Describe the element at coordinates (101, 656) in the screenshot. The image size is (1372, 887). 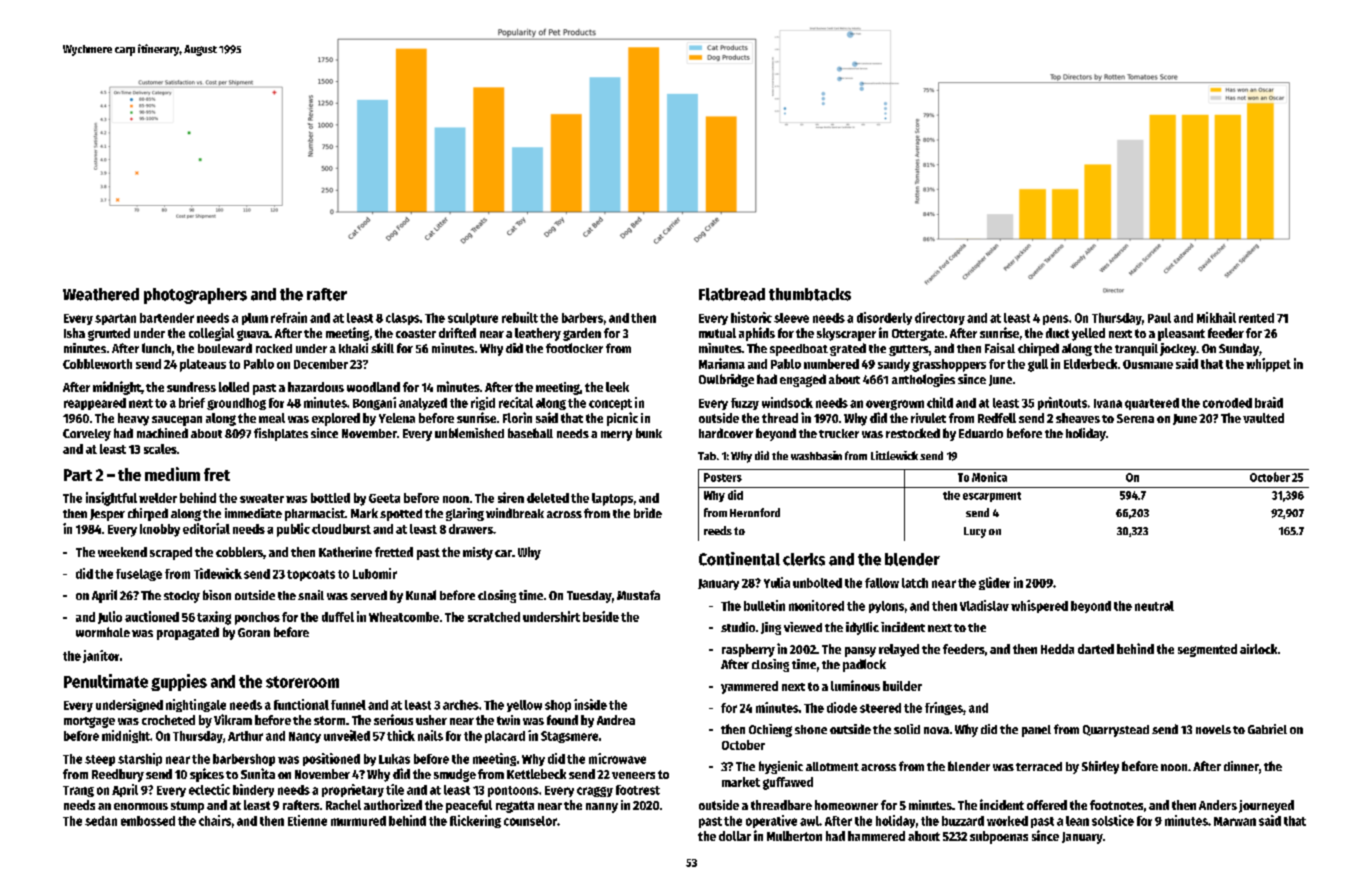
I see `janitor` at that location.
